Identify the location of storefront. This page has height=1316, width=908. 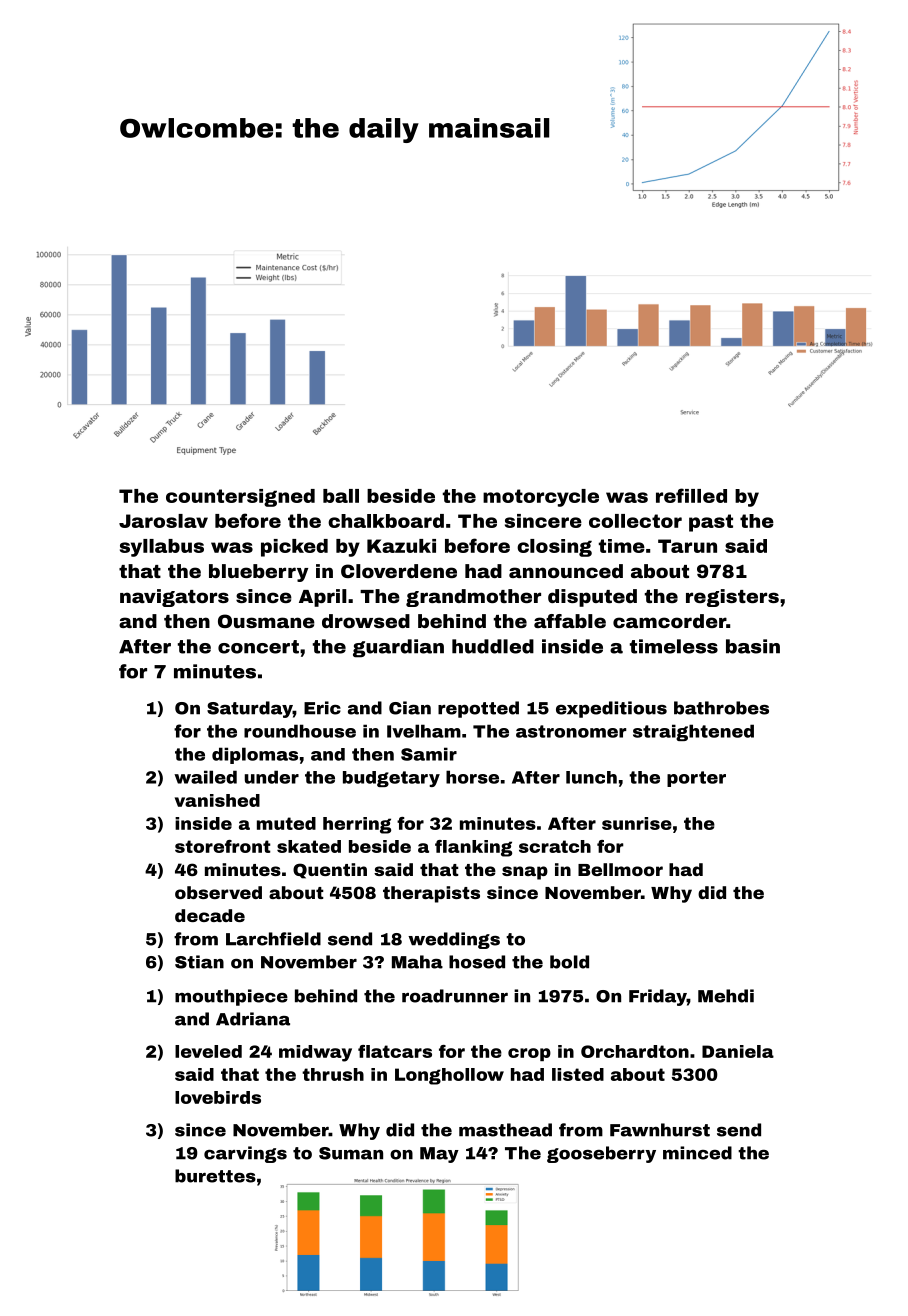
(223, 846).
